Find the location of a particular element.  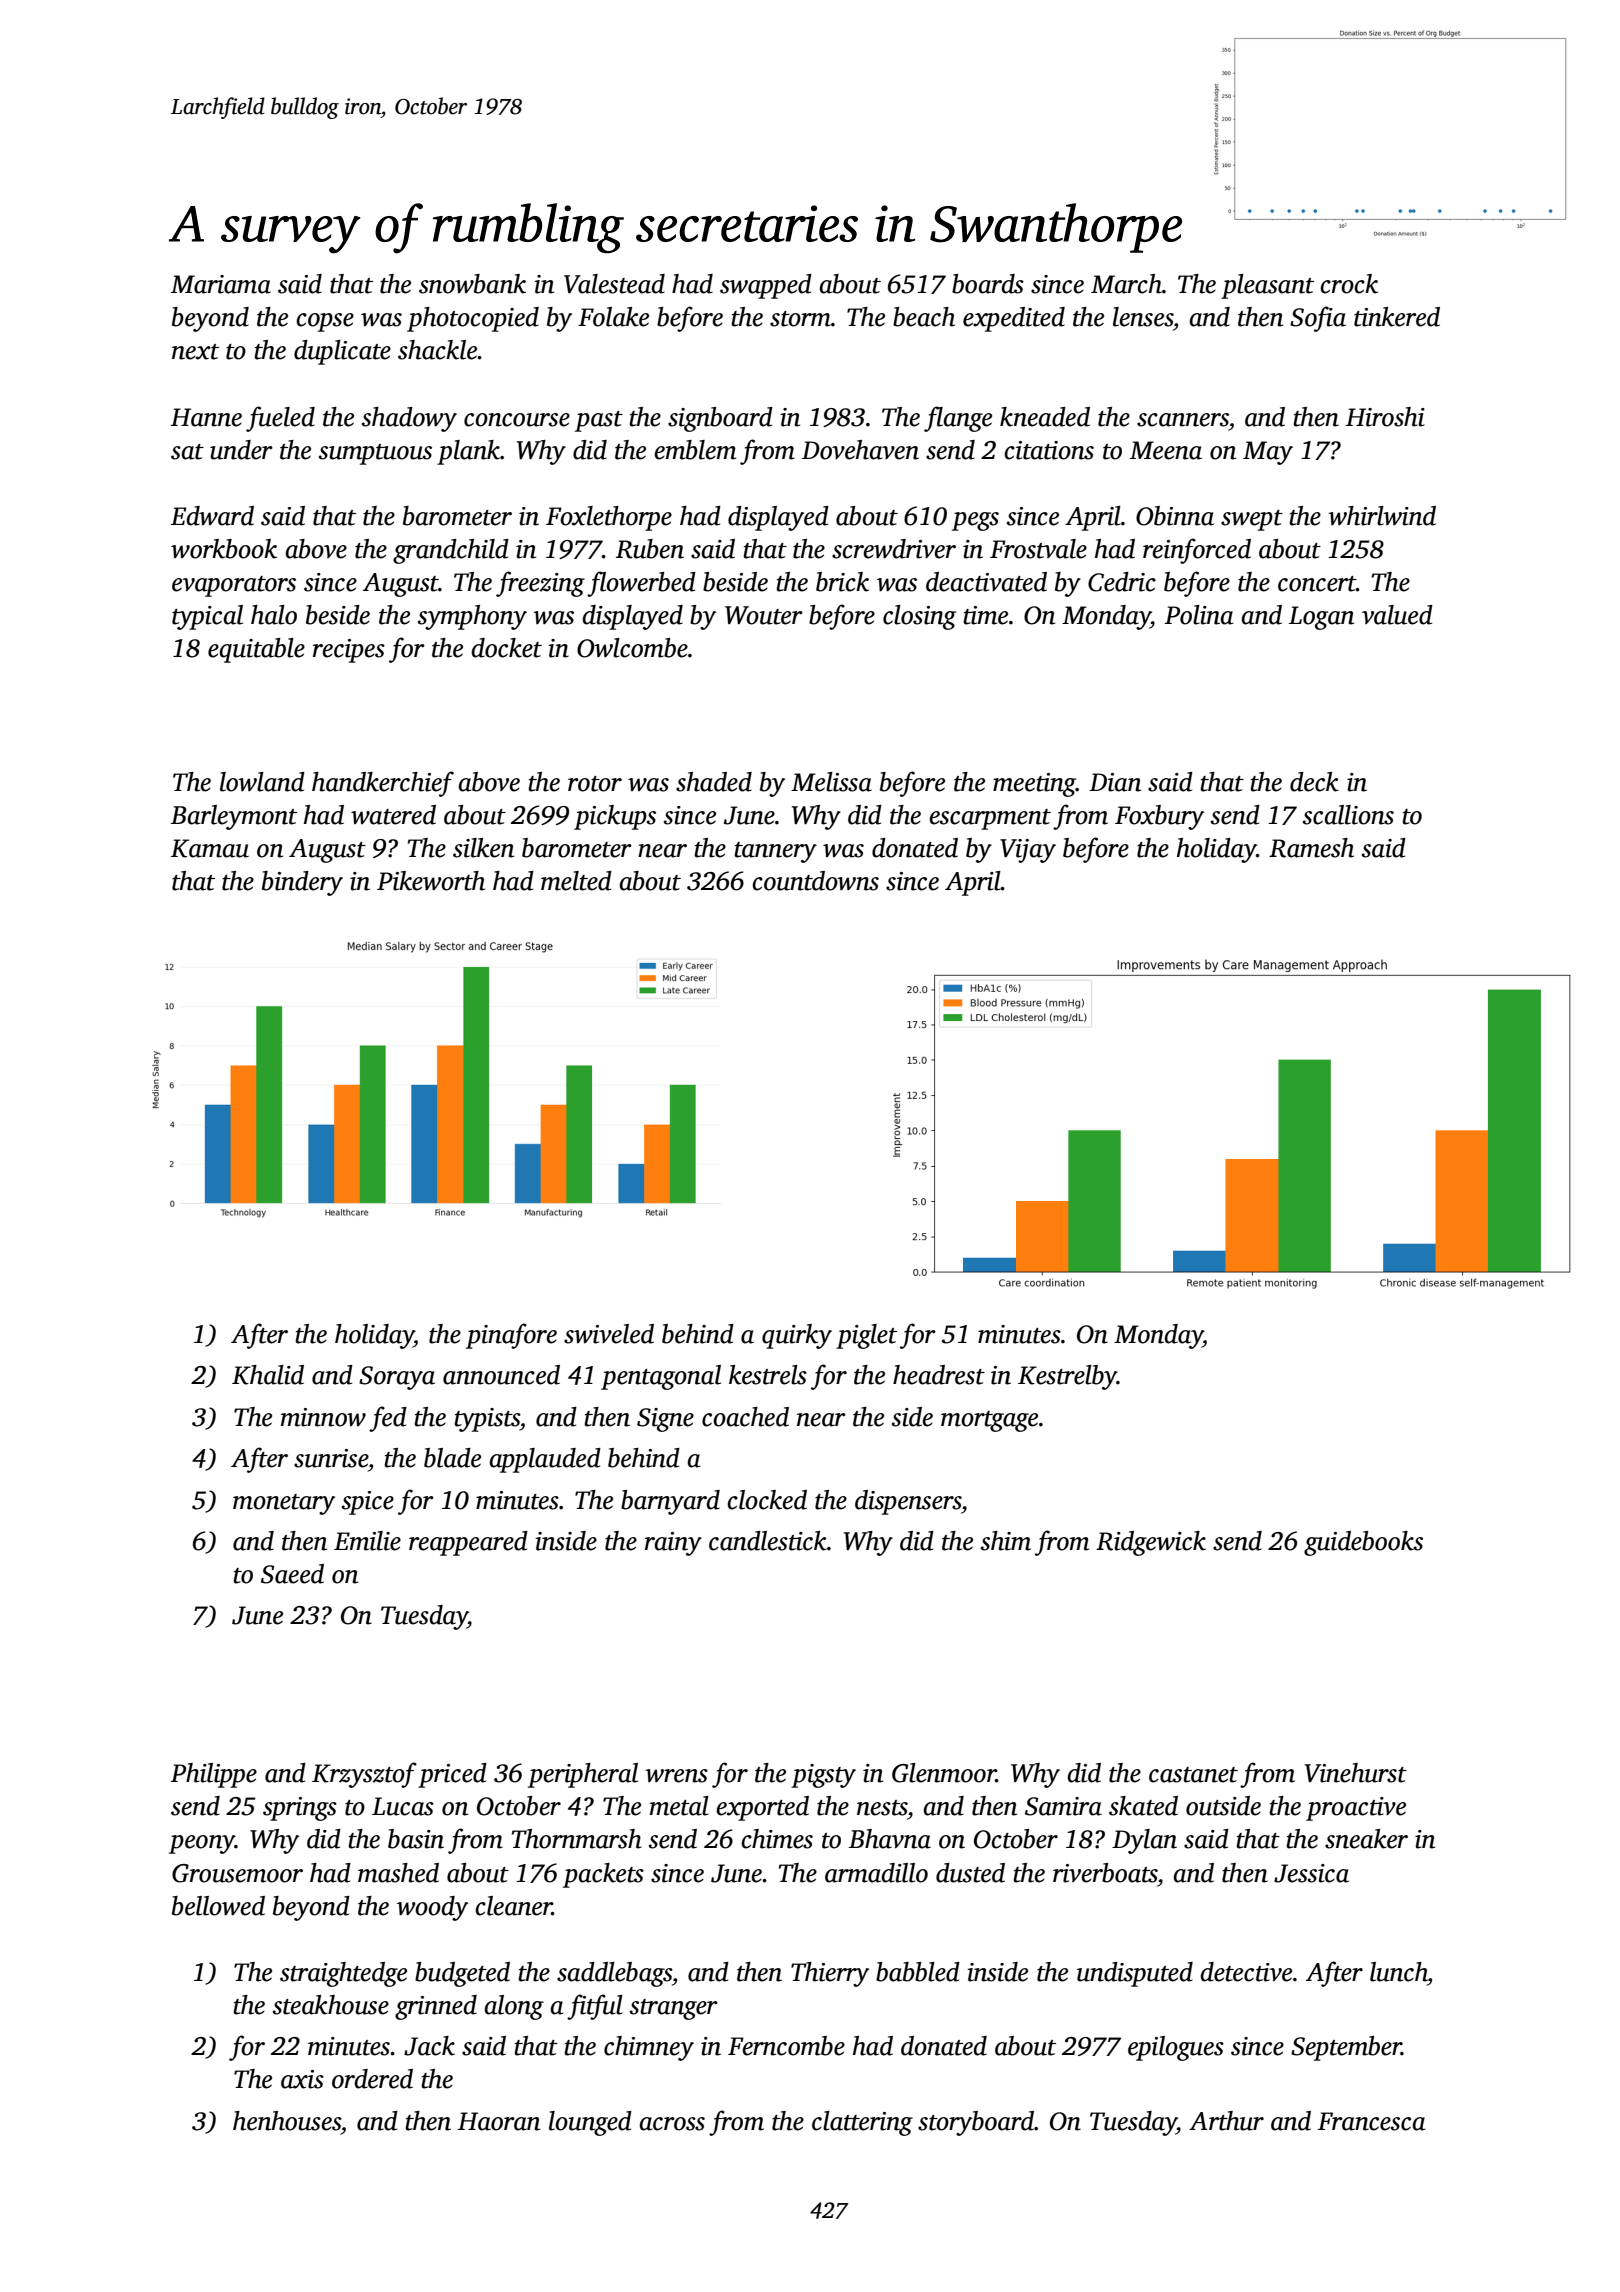

steakhouse is located at coordinates (331, 2005).
